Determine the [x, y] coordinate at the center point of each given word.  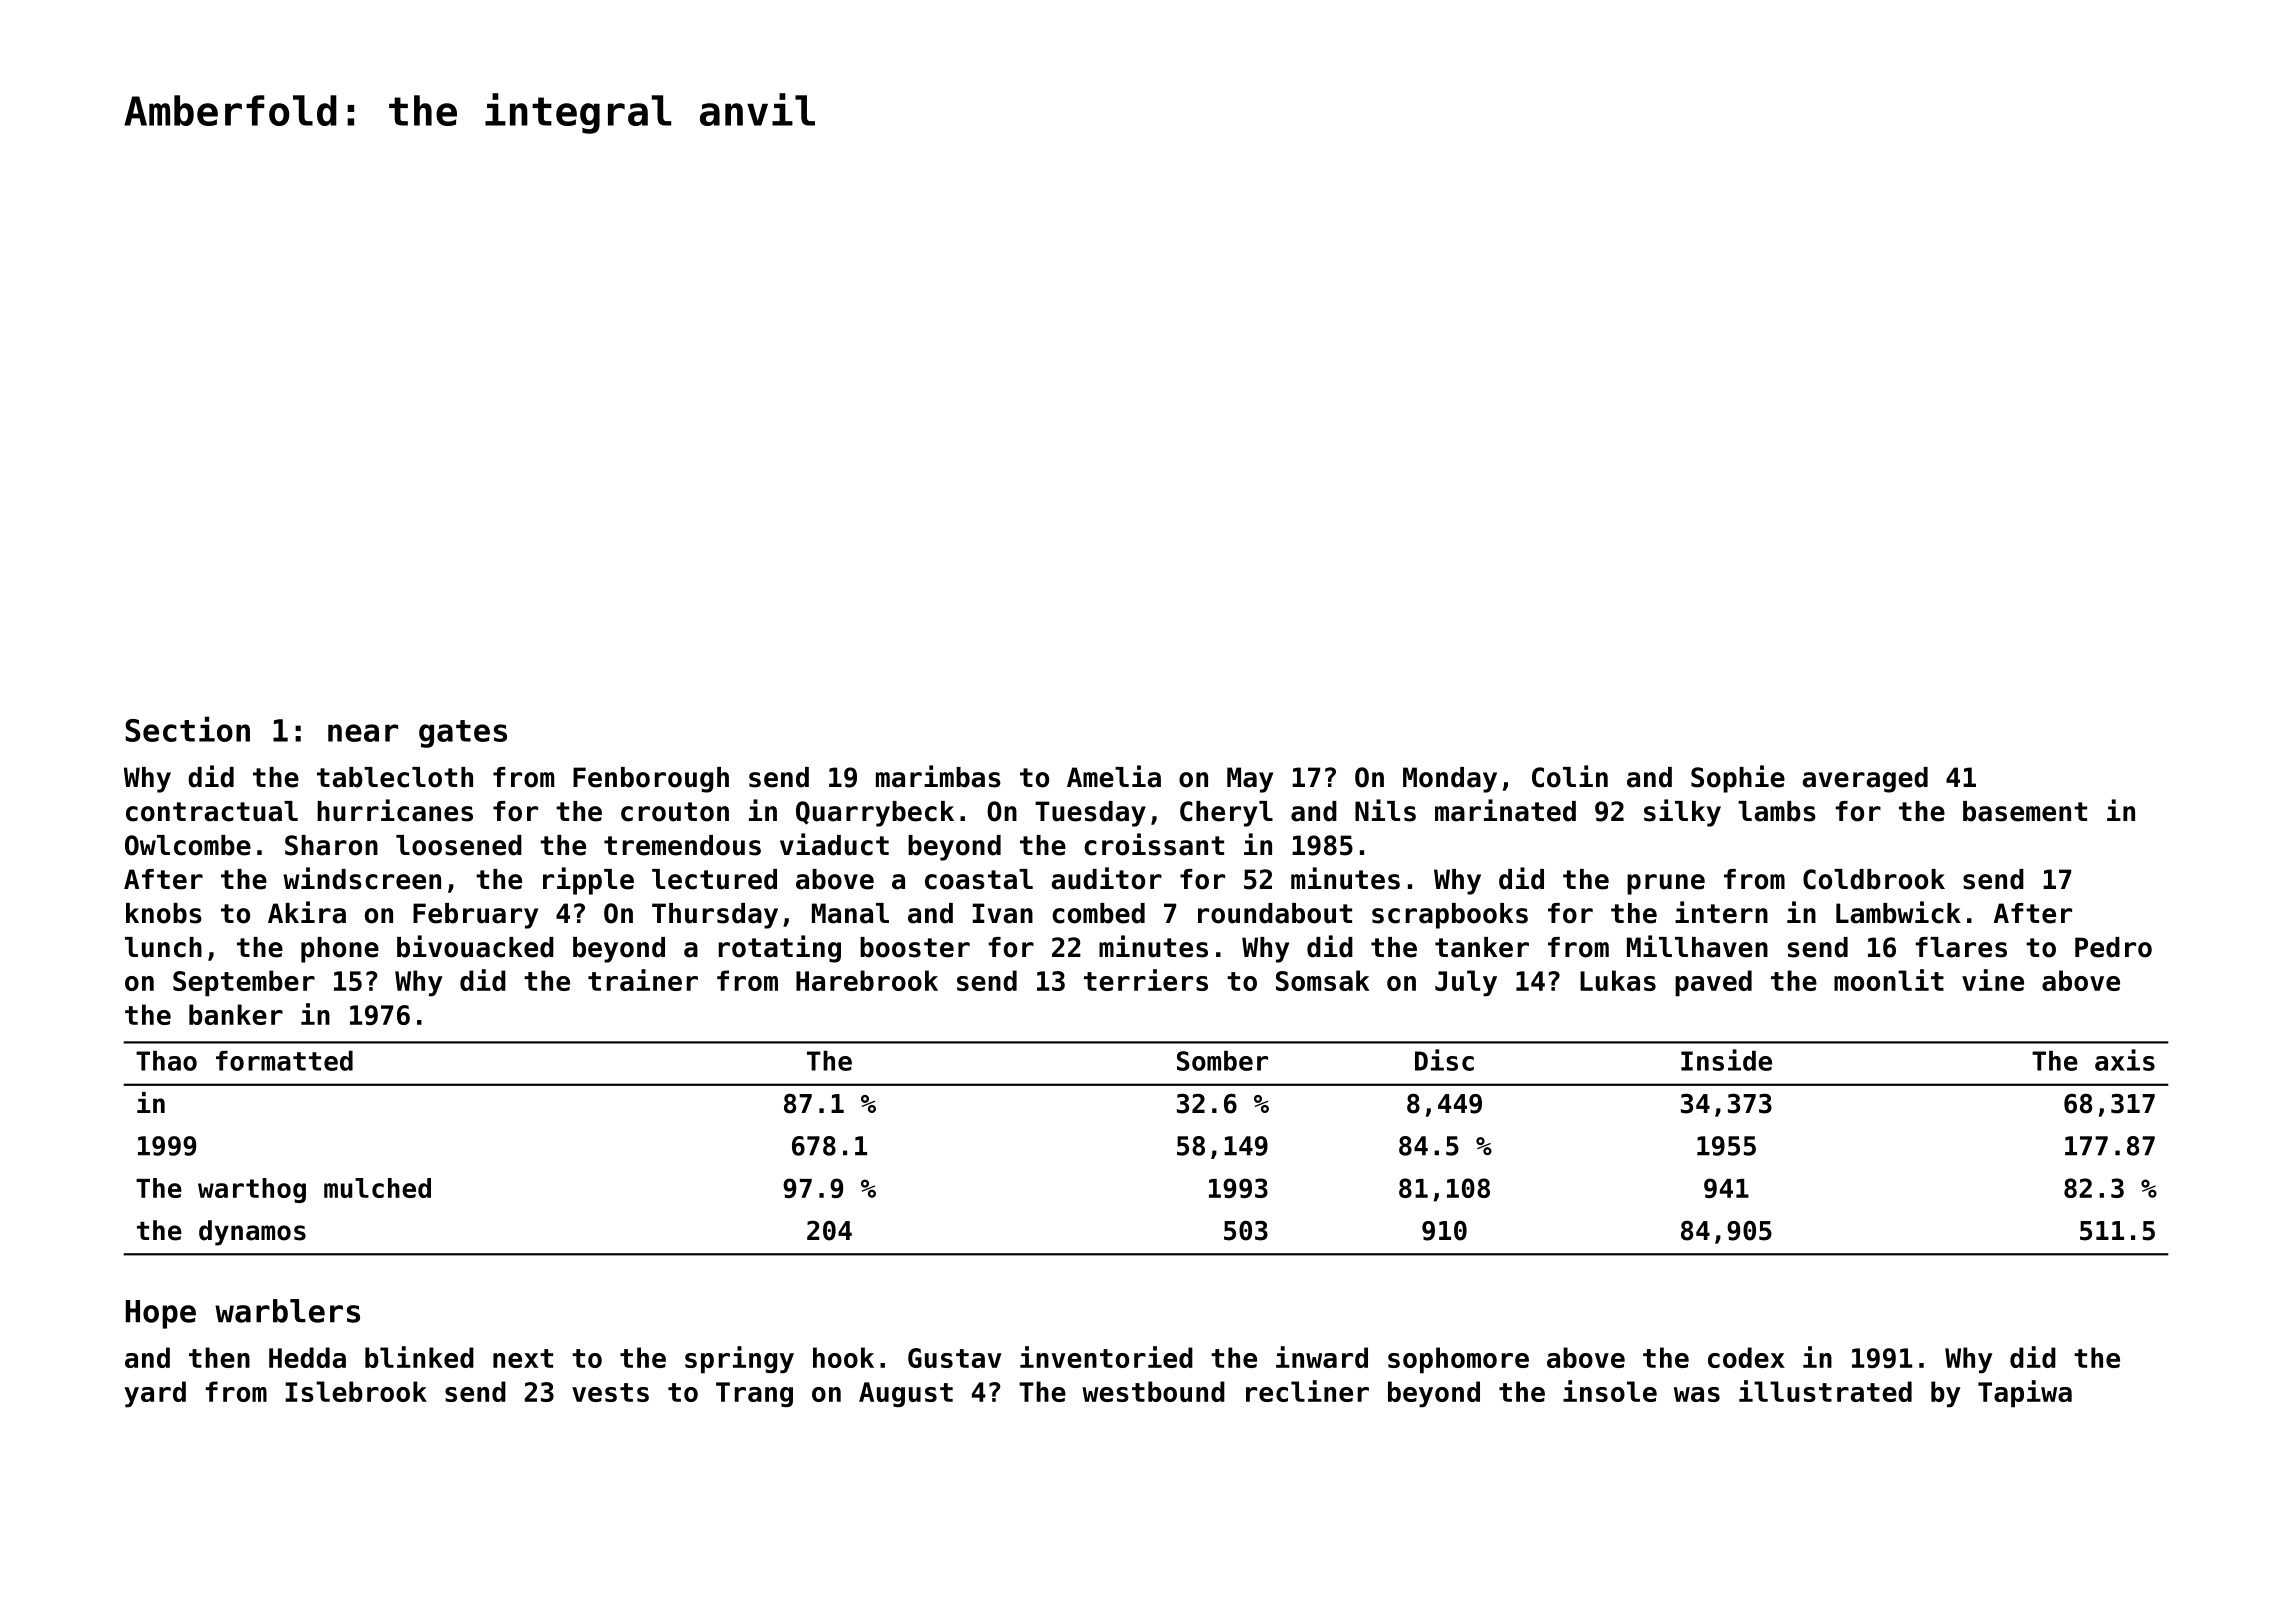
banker [236, 1014]
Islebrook [356, 1391]
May [1250, 780]
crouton [675, 812]
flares [1961, 947]
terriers [1146, 980]
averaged [1865, 780]
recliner [1307, 1391]
